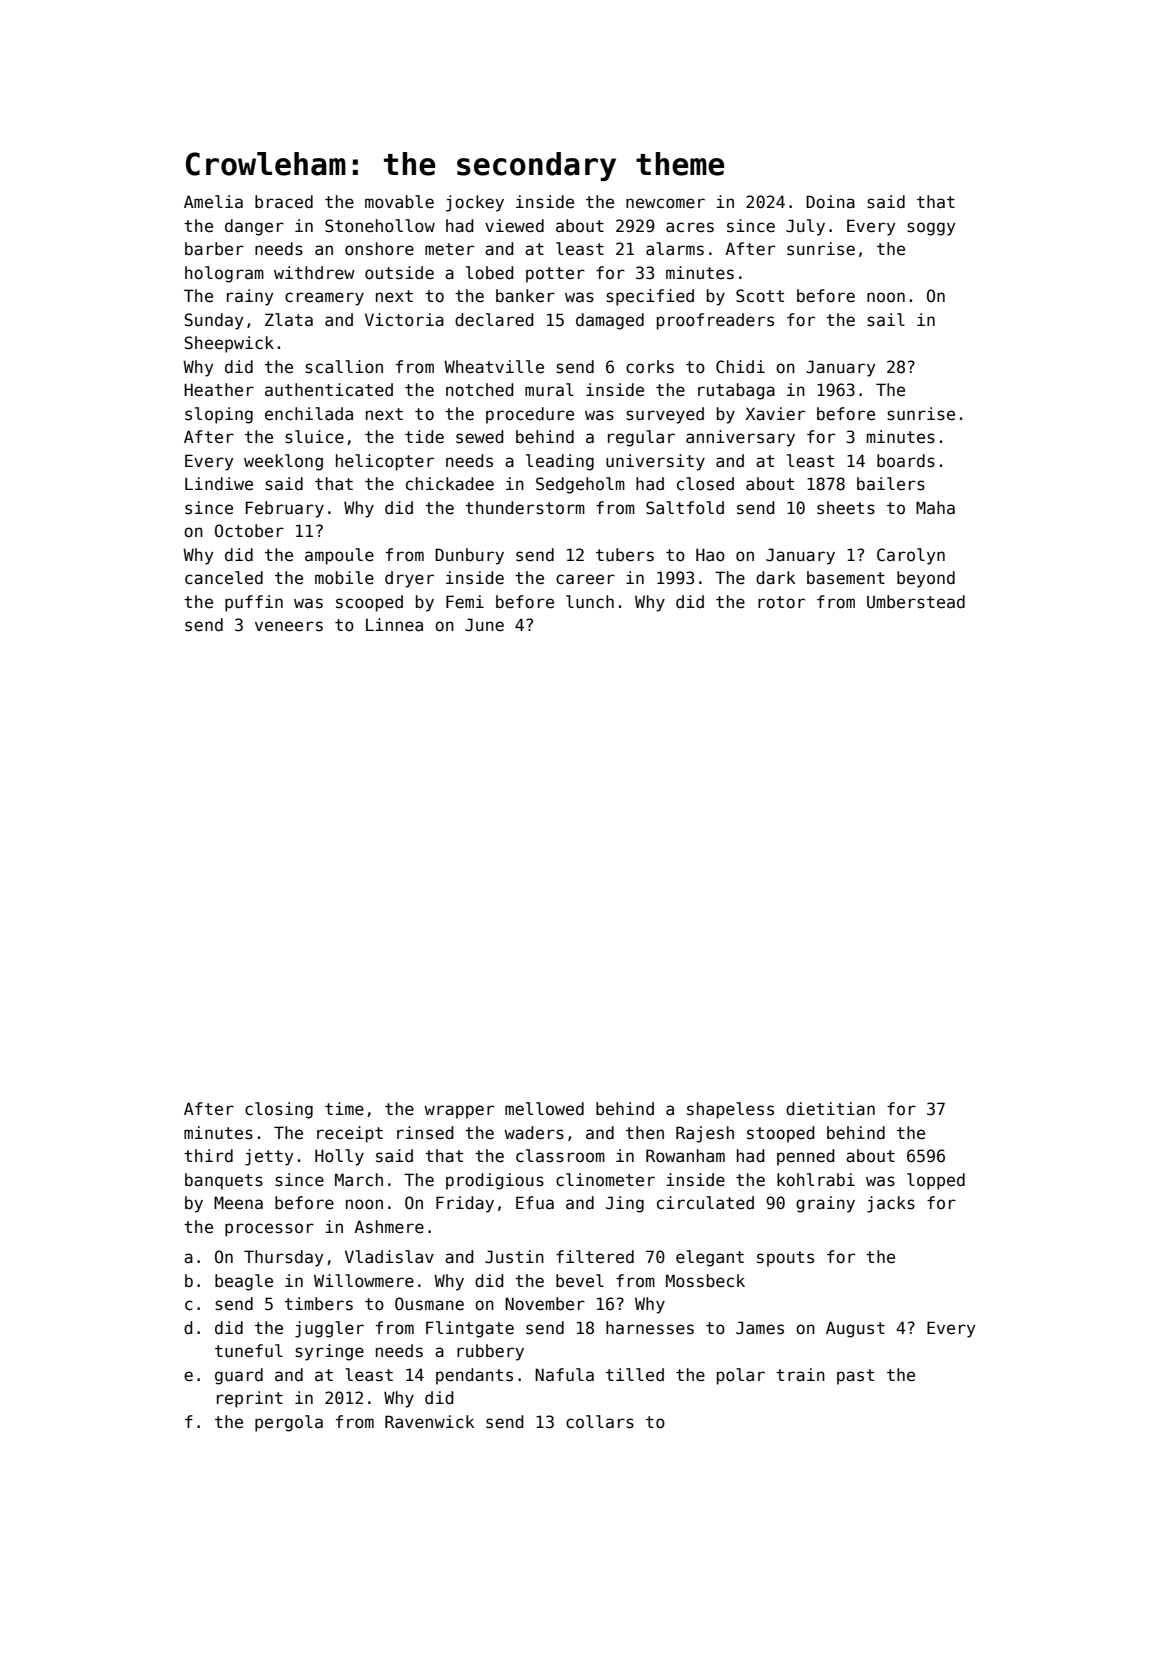  What do you see at coordinates (214, 249) in the screenshot?
I see `barber` at bounding box center [214, 249].
